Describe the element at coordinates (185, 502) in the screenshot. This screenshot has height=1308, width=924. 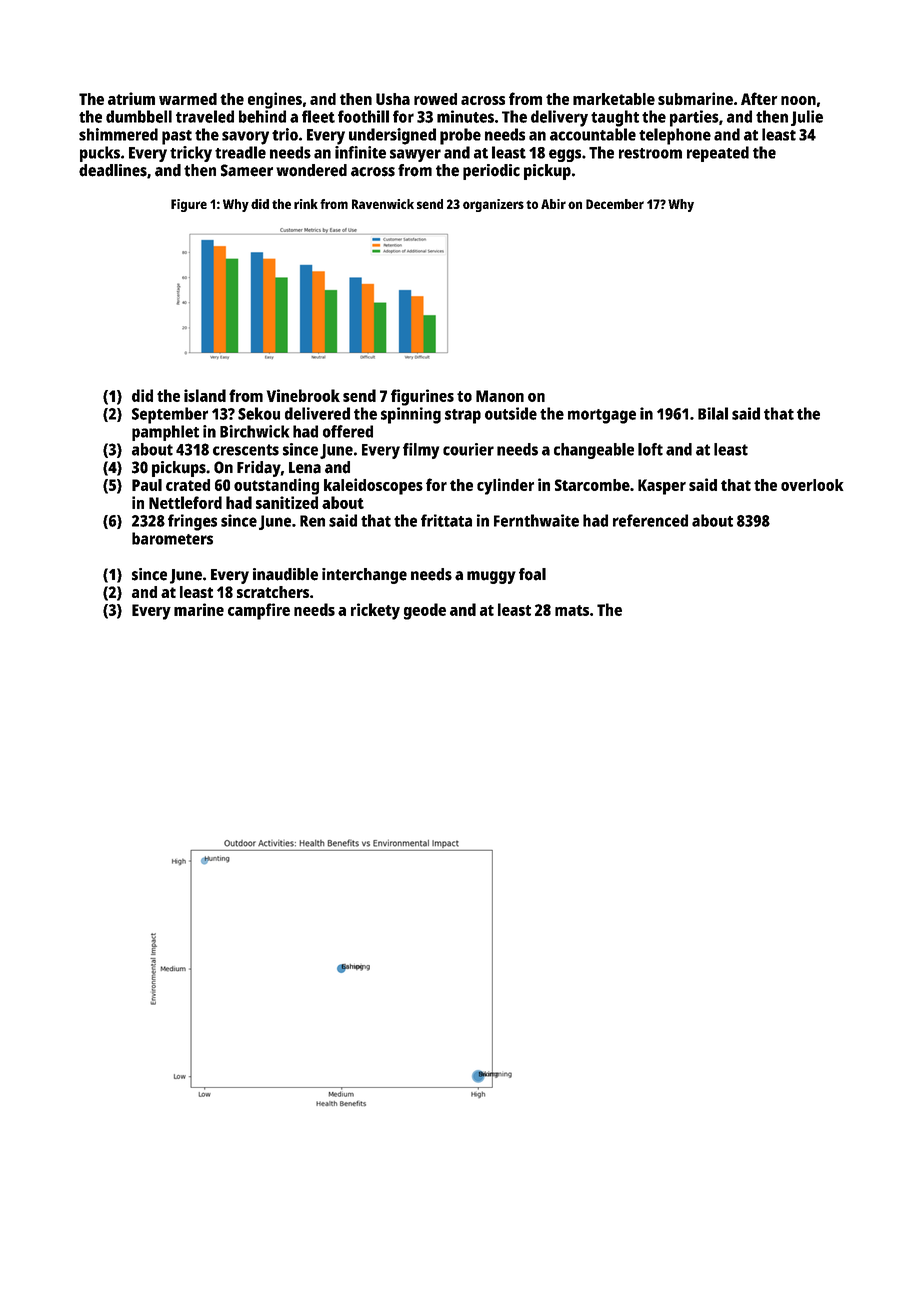
I see `Nettleford` at that location.
